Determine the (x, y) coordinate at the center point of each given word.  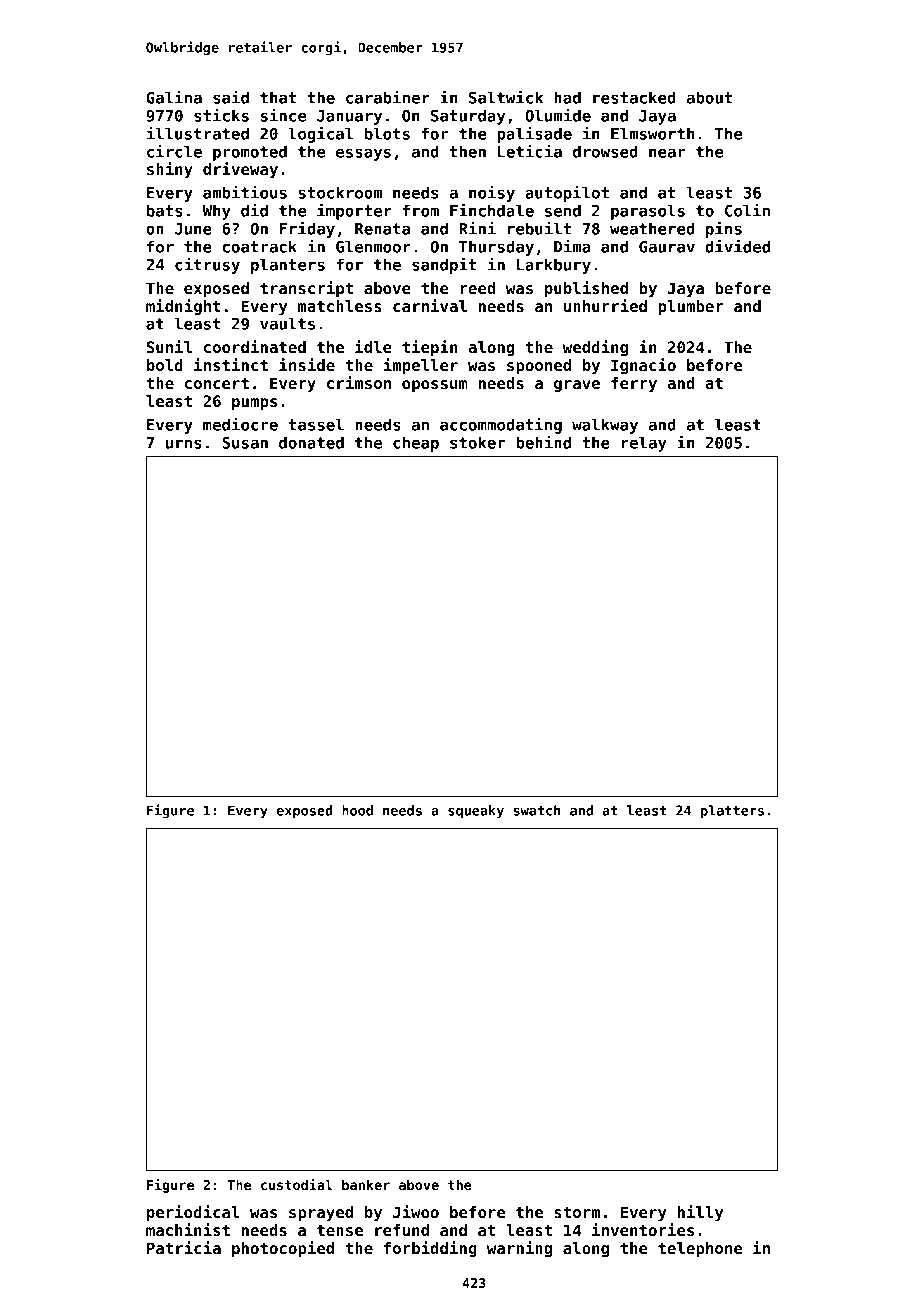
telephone (700, 1250)
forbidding (430, 1249)
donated (311, 442)
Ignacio (643, 366)
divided (737, 246)
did (254, 210)
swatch (537, 810)
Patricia (184, 1247)
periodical (193, 1213)
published (586, 289)
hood (357, 810)
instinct (231, 364)
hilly (700, 1213)
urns (184, 444)
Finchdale (492, 210)
